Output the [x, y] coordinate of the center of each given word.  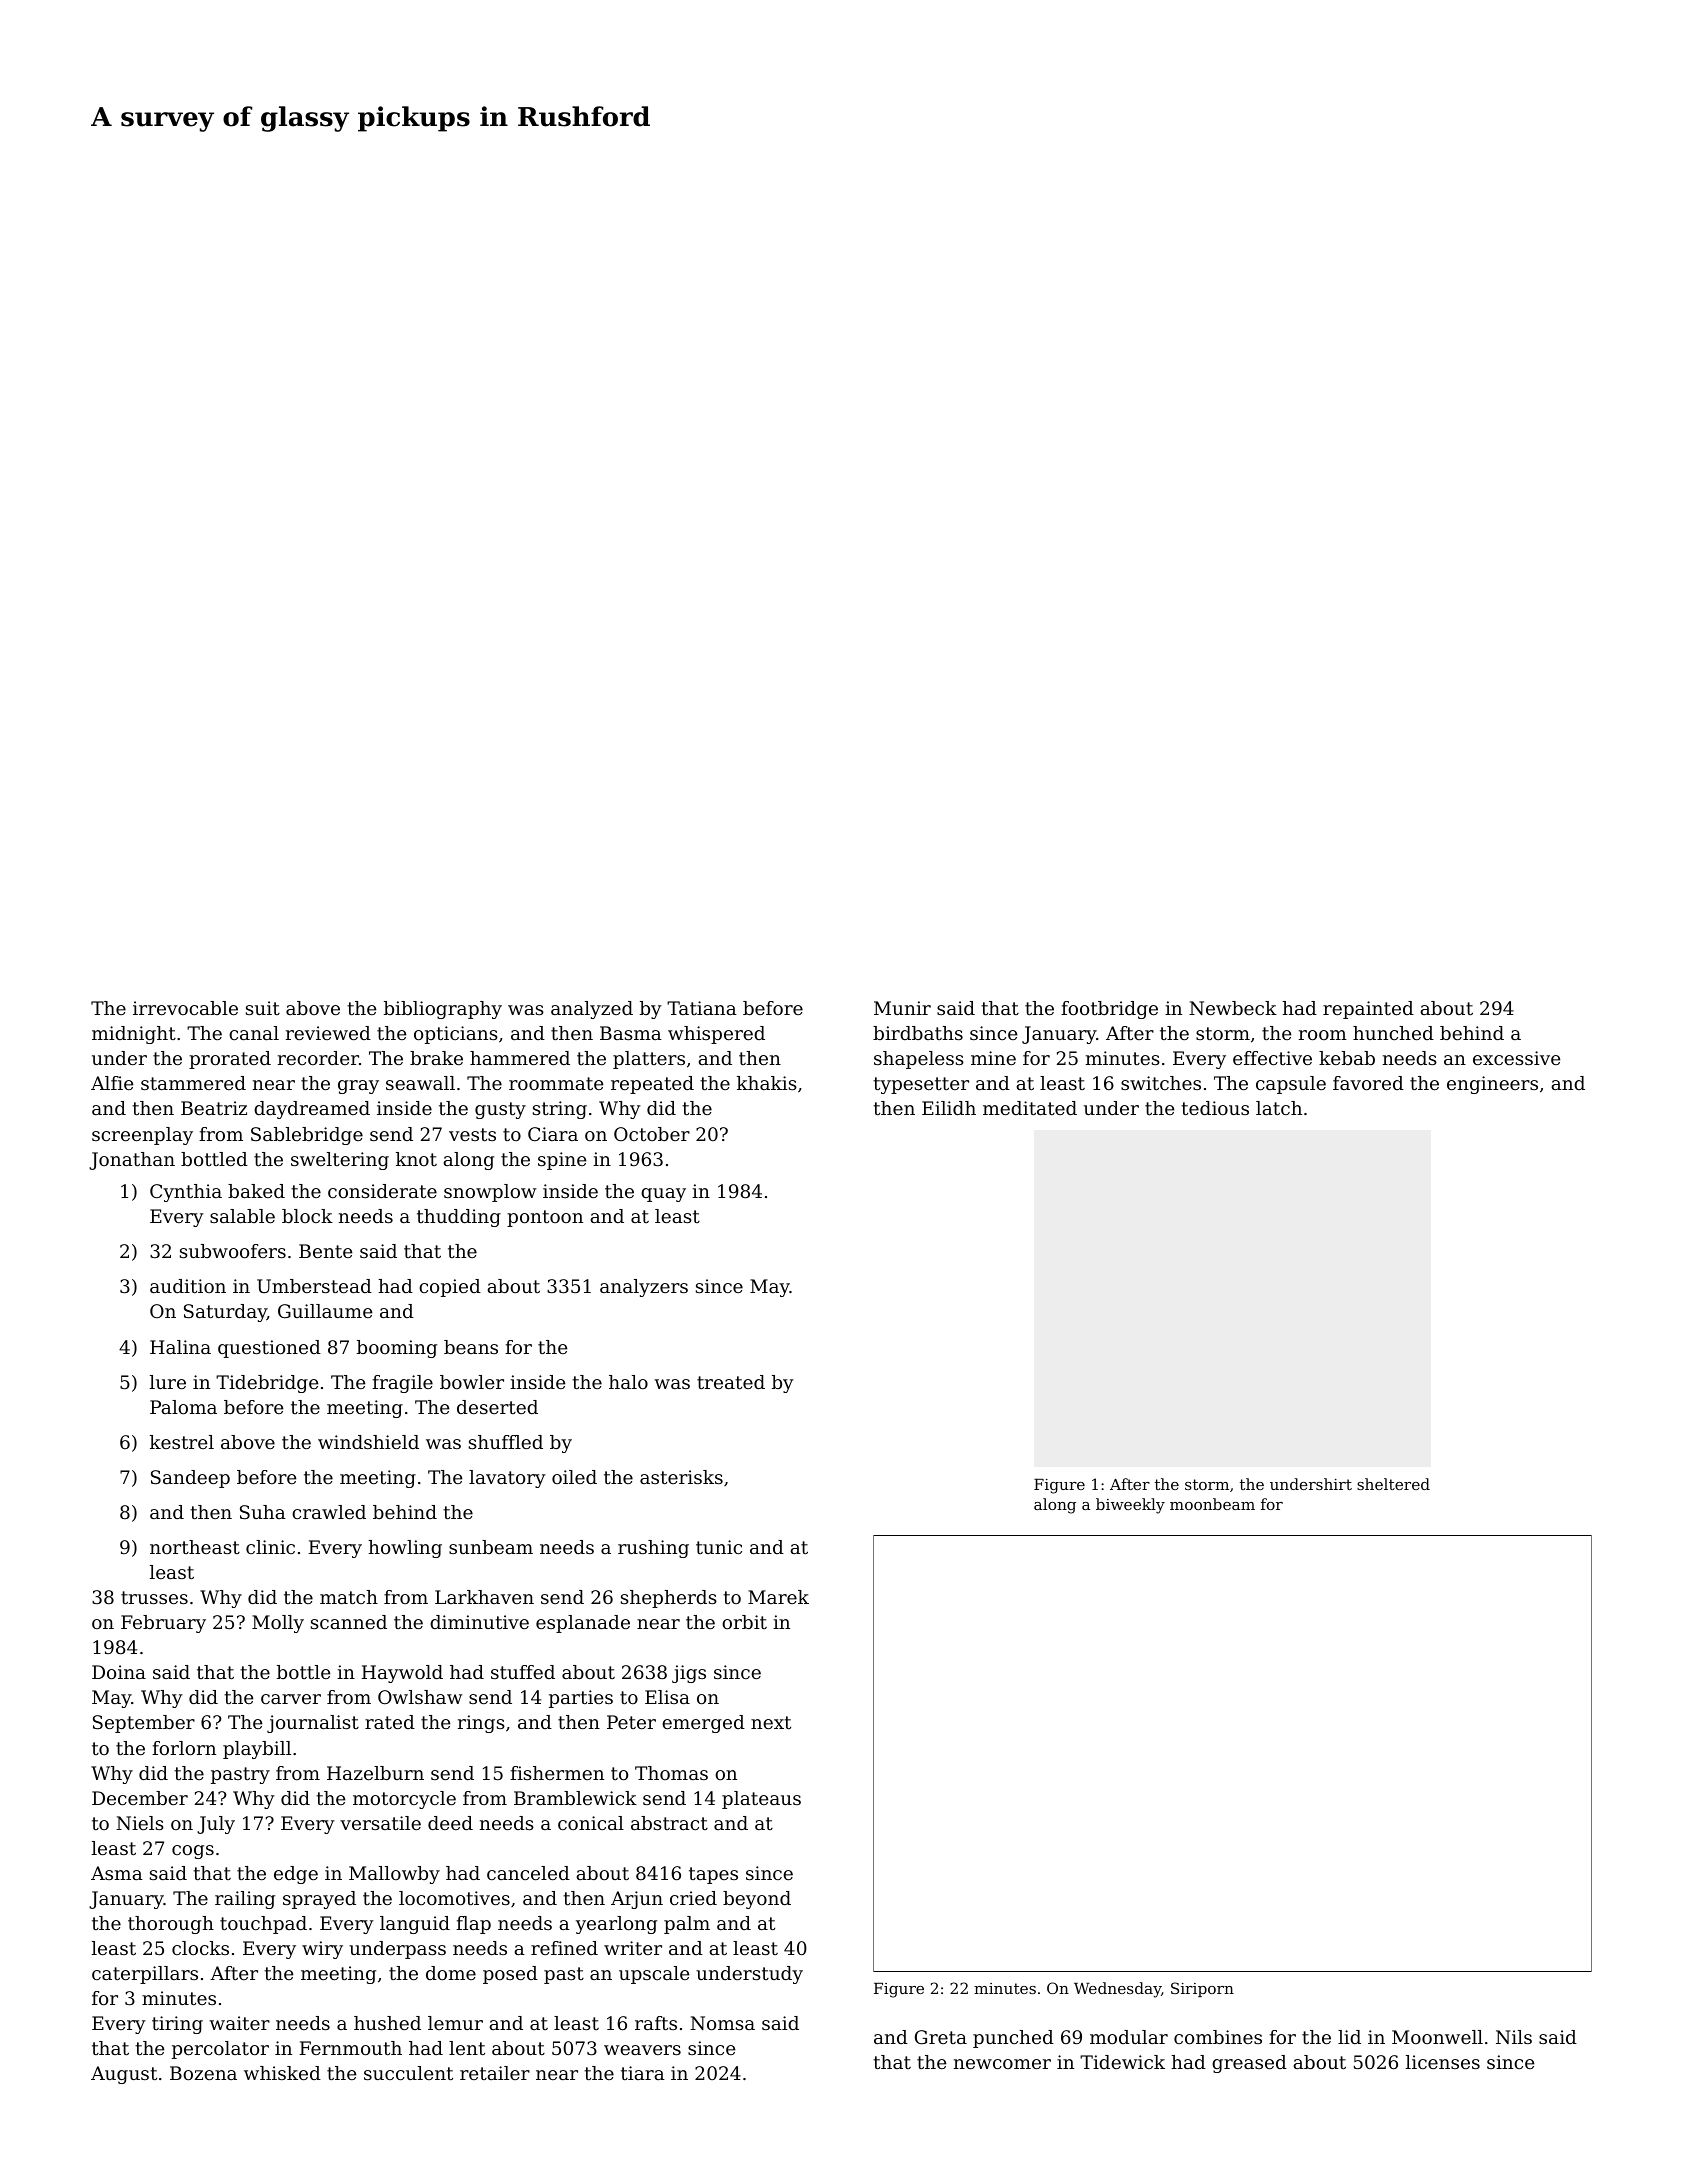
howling [405, 1549]
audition [188, 1286]
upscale [654, 1975]
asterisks [681, 1477]
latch [1279, 1108]
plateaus [761, 1800]
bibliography [443, 1010]
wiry [322, 1950]
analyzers [644, 1288]
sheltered [1393, 1484]
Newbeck [1233, 1008]
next [771, 1722]
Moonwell [1437, 2037]
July [216, 1825]
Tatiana [702, 1008]
